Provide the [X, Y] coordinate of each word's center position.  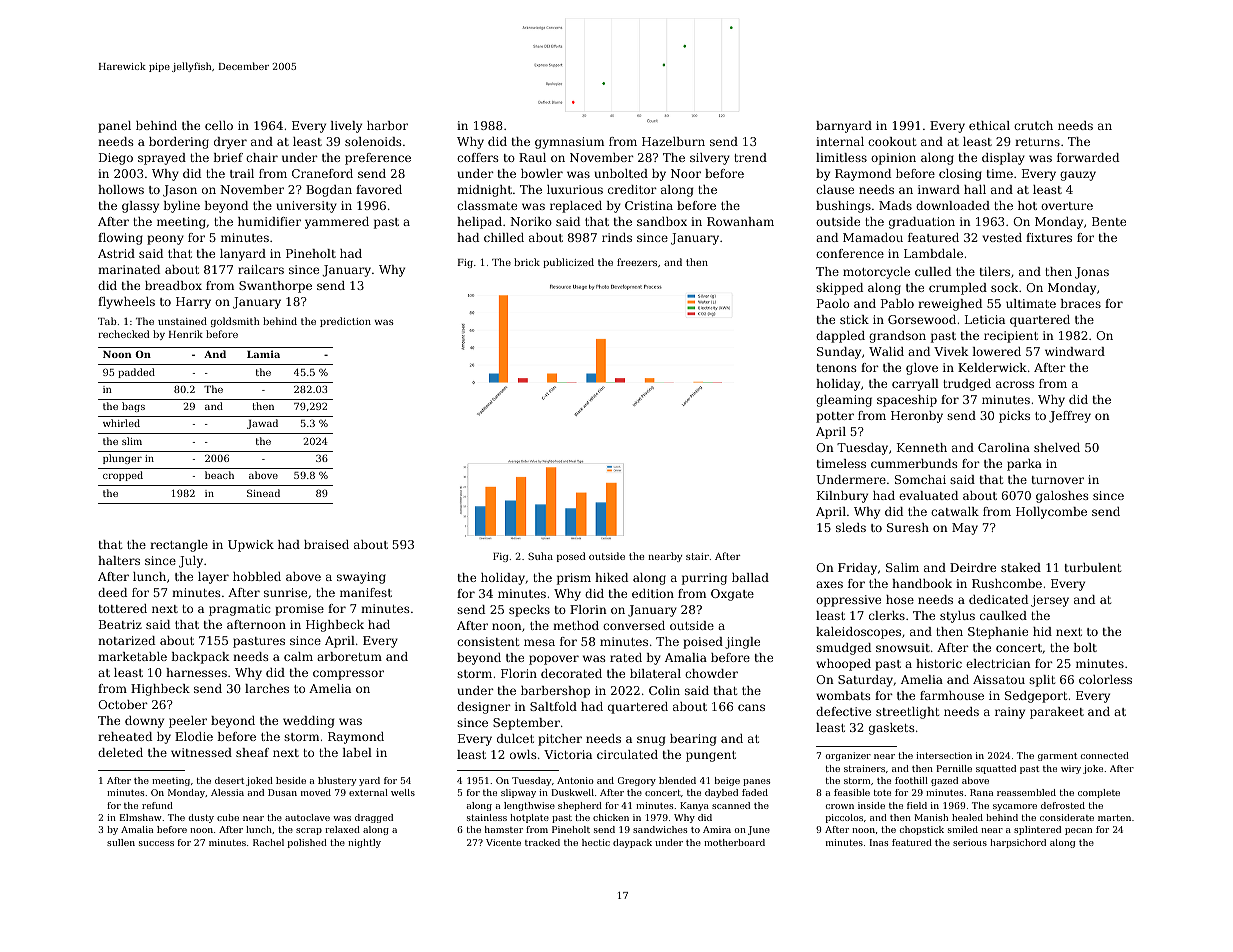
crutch [1033, 125]
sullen [121, 842]
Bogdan [329, 191]
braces [1080, 303]
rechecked [124, 334]
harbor [387, 125]
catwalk [955, 511]
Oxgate [732, 595]
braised [326, 544]
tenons [837, 368]
